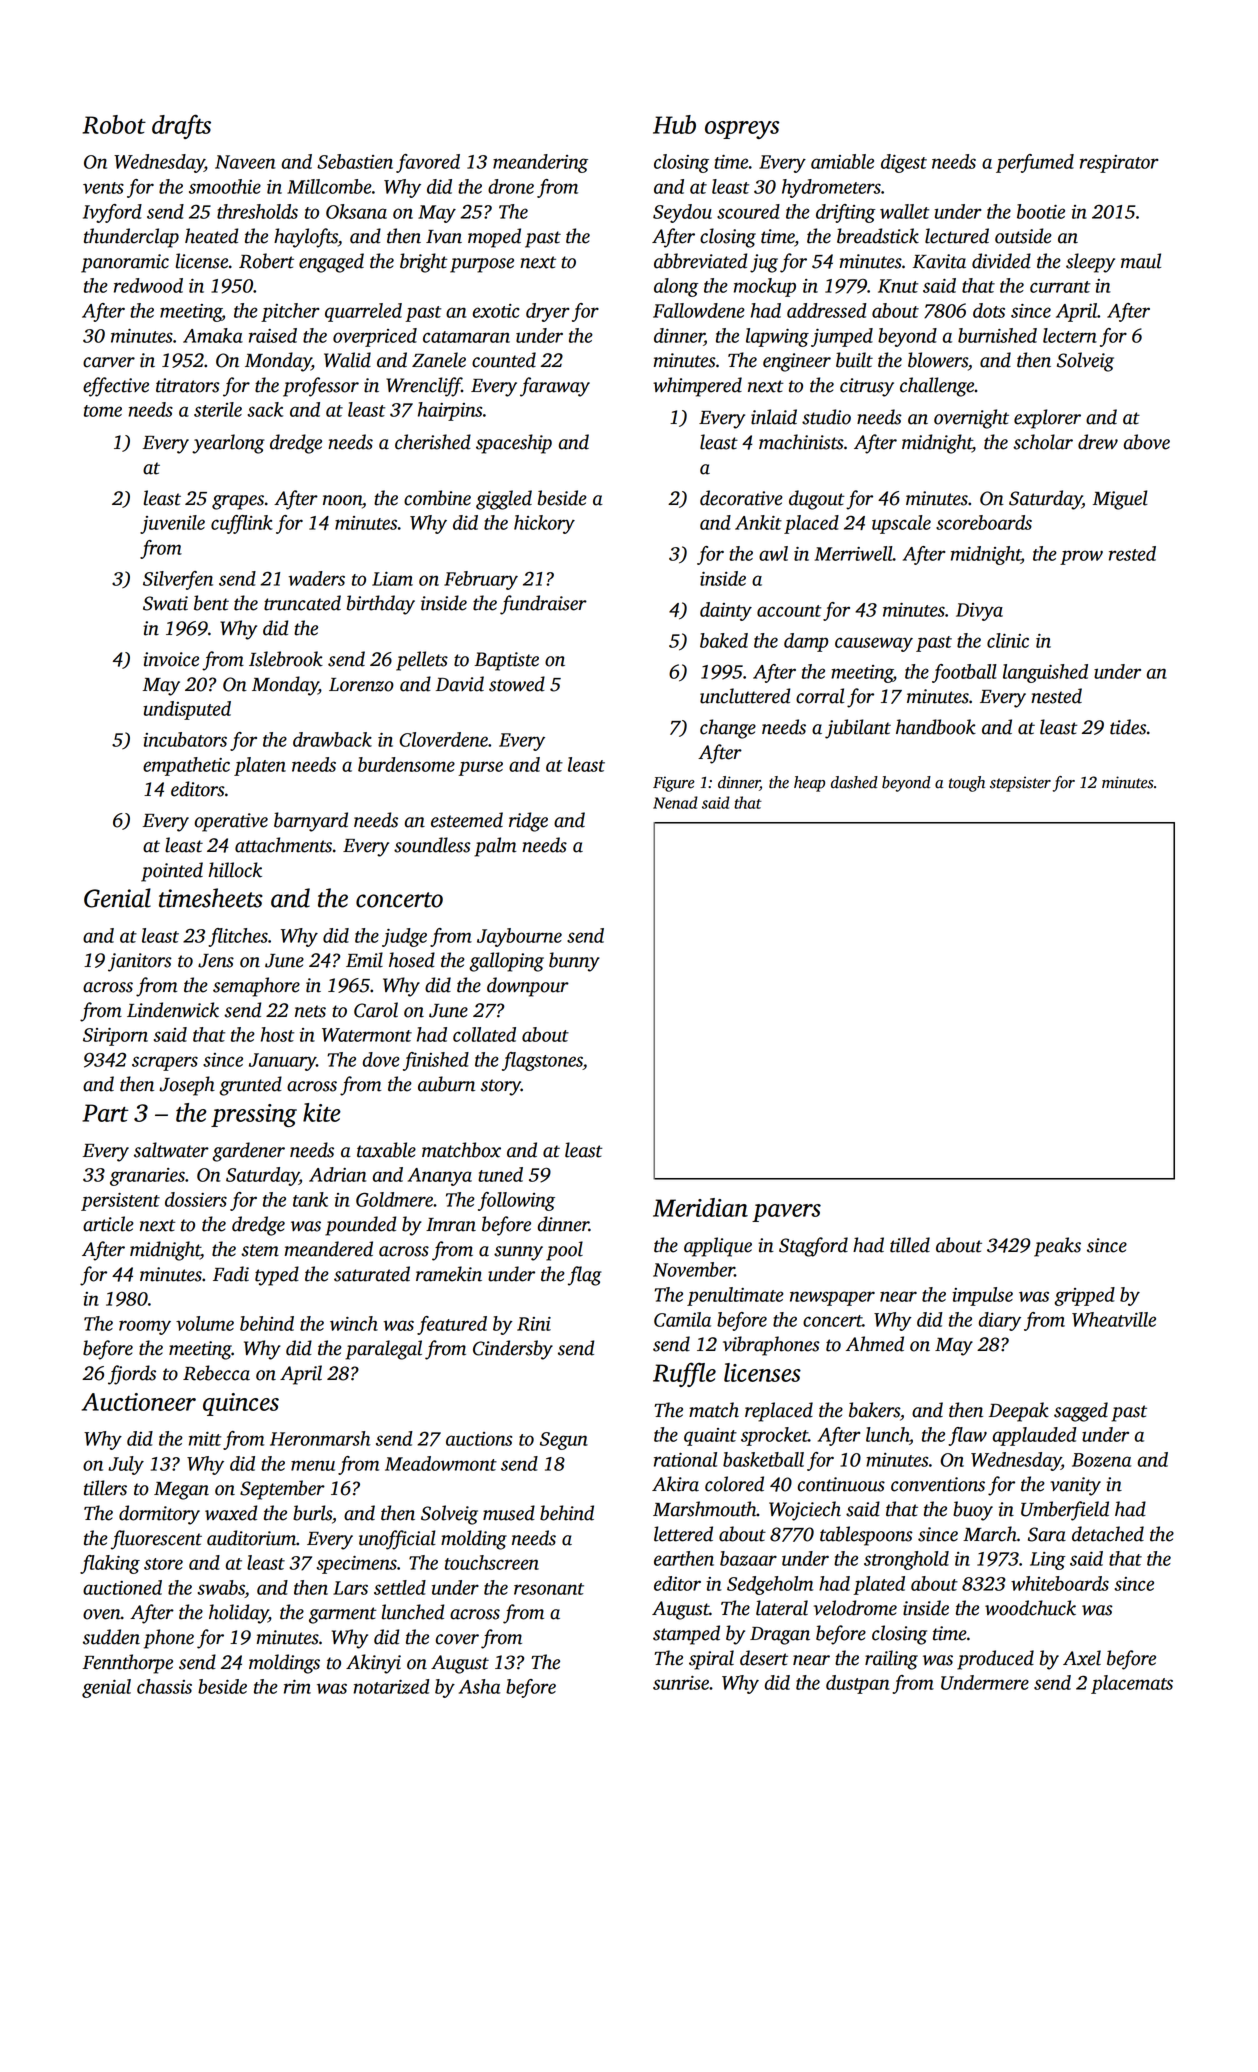 The image size is (1258, 2072). What do you see at coordinates (764, 263) in the screenshot?
I see `jug` at bounding box center [764, 263].
